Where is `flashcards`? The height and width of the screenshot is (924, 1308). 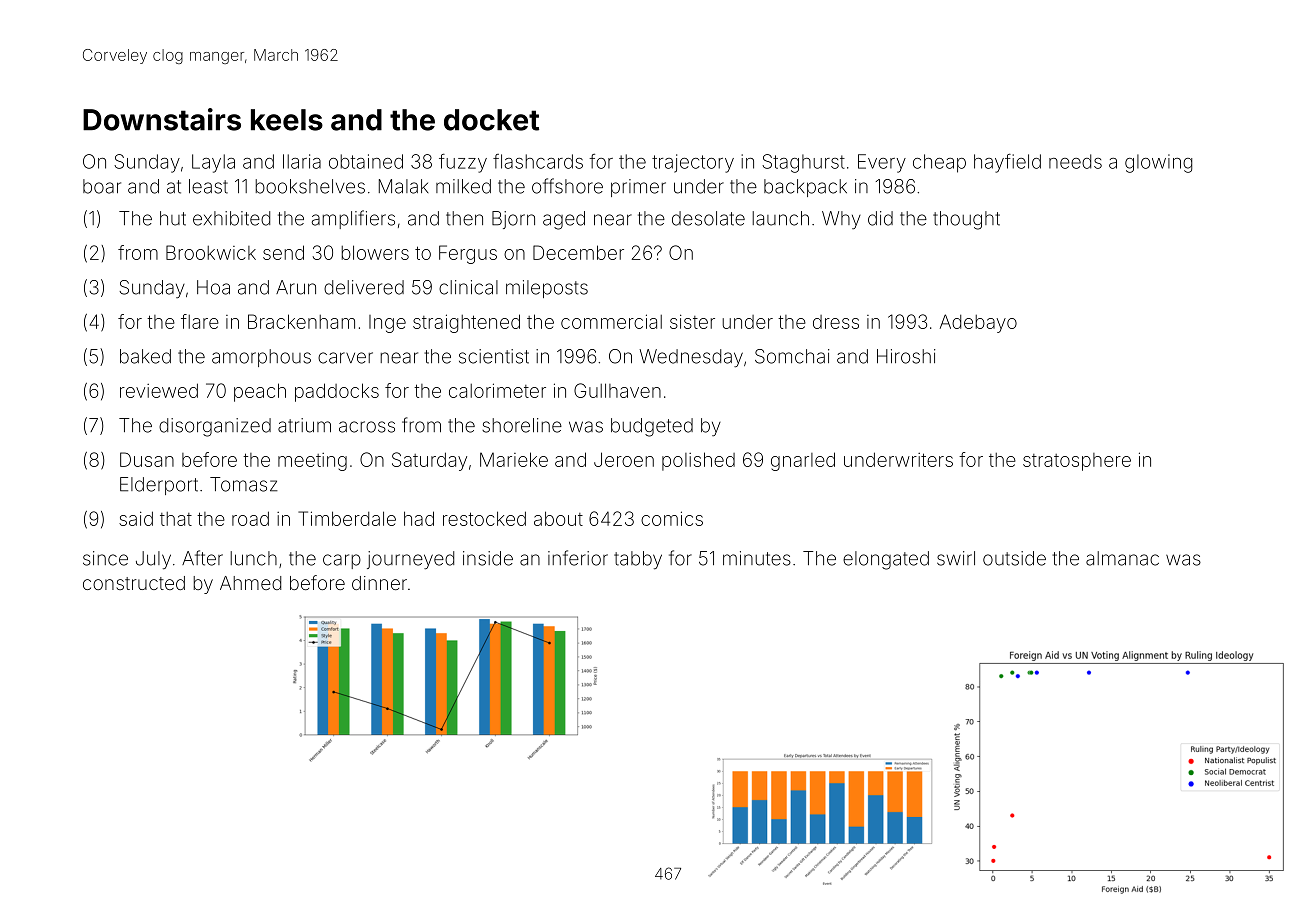 flashcards is located at coordinates (538, 161).
